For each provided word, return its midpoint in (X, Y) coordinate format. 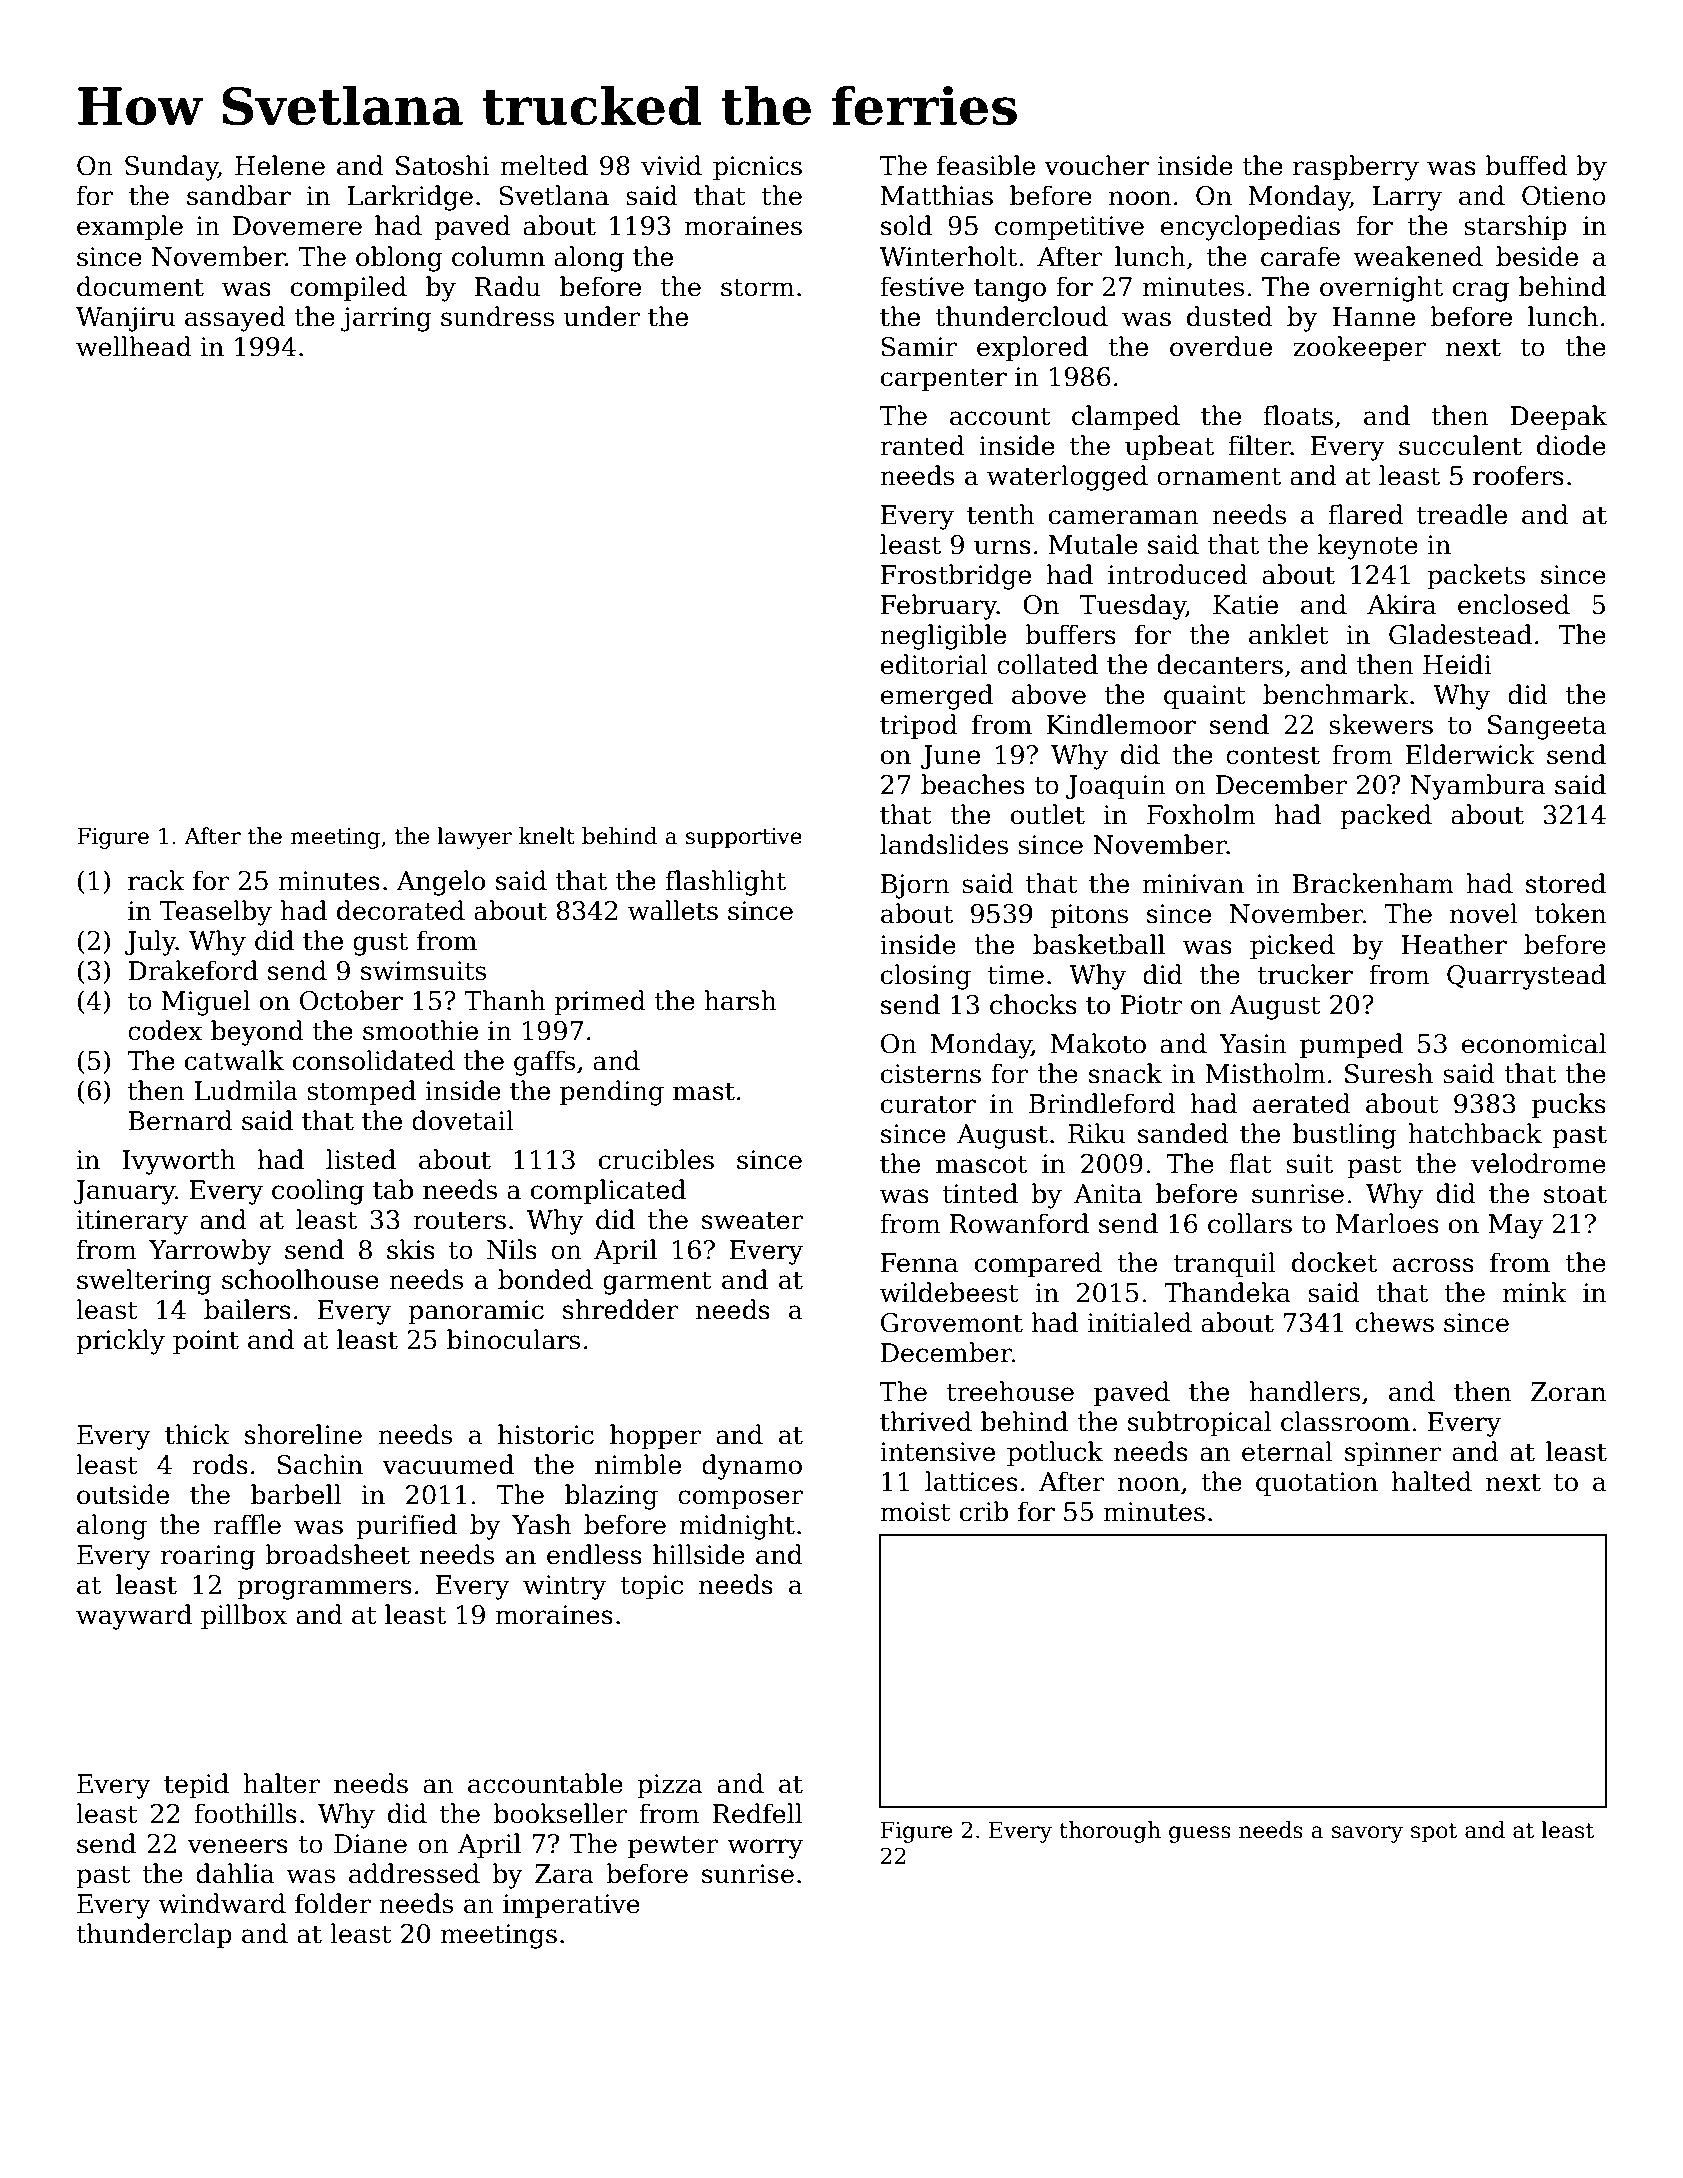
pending (612, 1093)
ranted (922, 445)
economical (1534, 1043)
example (130, 227)
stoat (1575, 1195)
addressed (414, 1873)
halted (1432, 1481)
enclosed (1514, 604)
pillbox (244, 1616)
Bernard (180, 1120)
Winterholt (948, 256)
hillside (699, 1554)
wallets (673, 910)
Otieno (1564, 196)
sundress (497, 316)
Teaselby (216, 913)
